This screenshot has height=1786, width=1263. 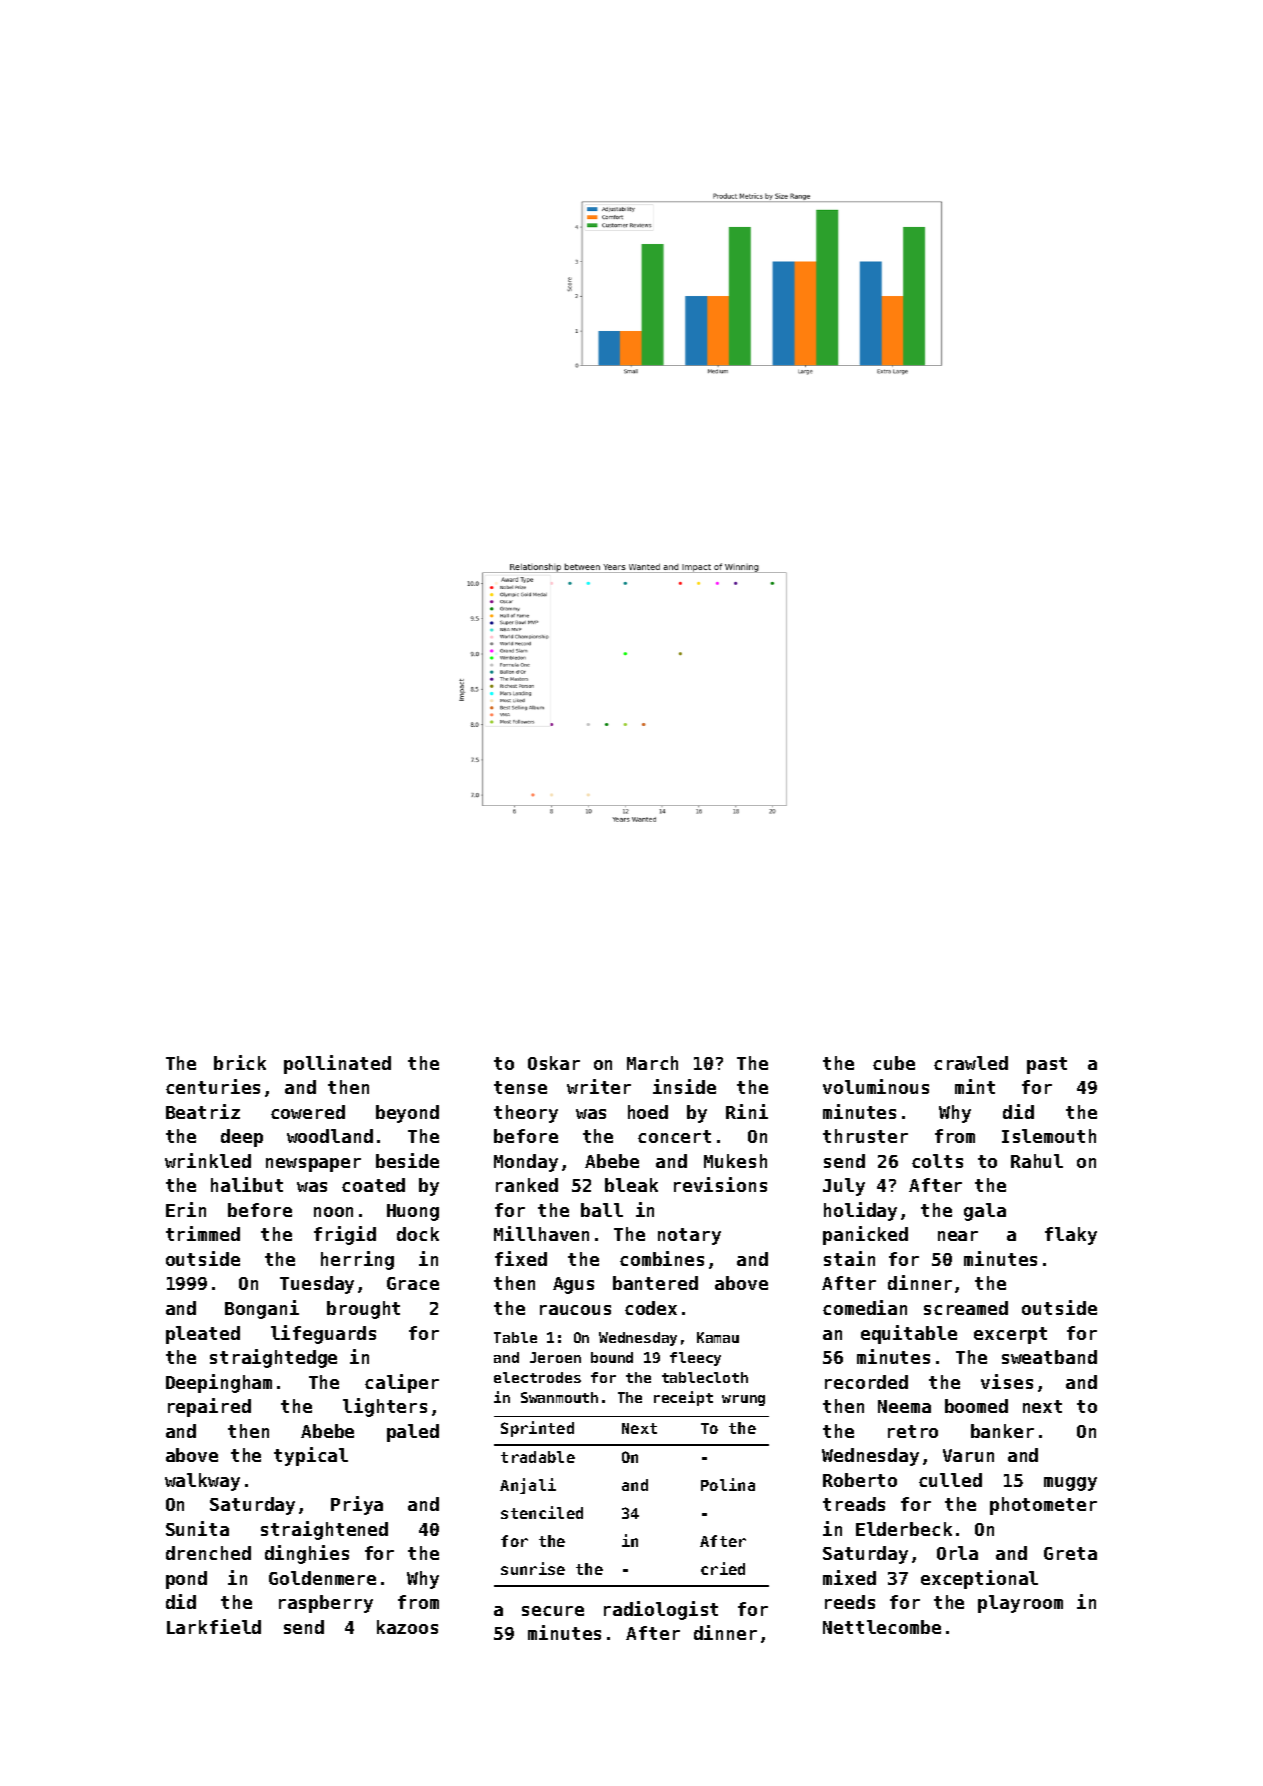 What do you see at coordinates (407, 1627) in the screenshot?
I see `kazoos` at bounding box center [407, 1627].
